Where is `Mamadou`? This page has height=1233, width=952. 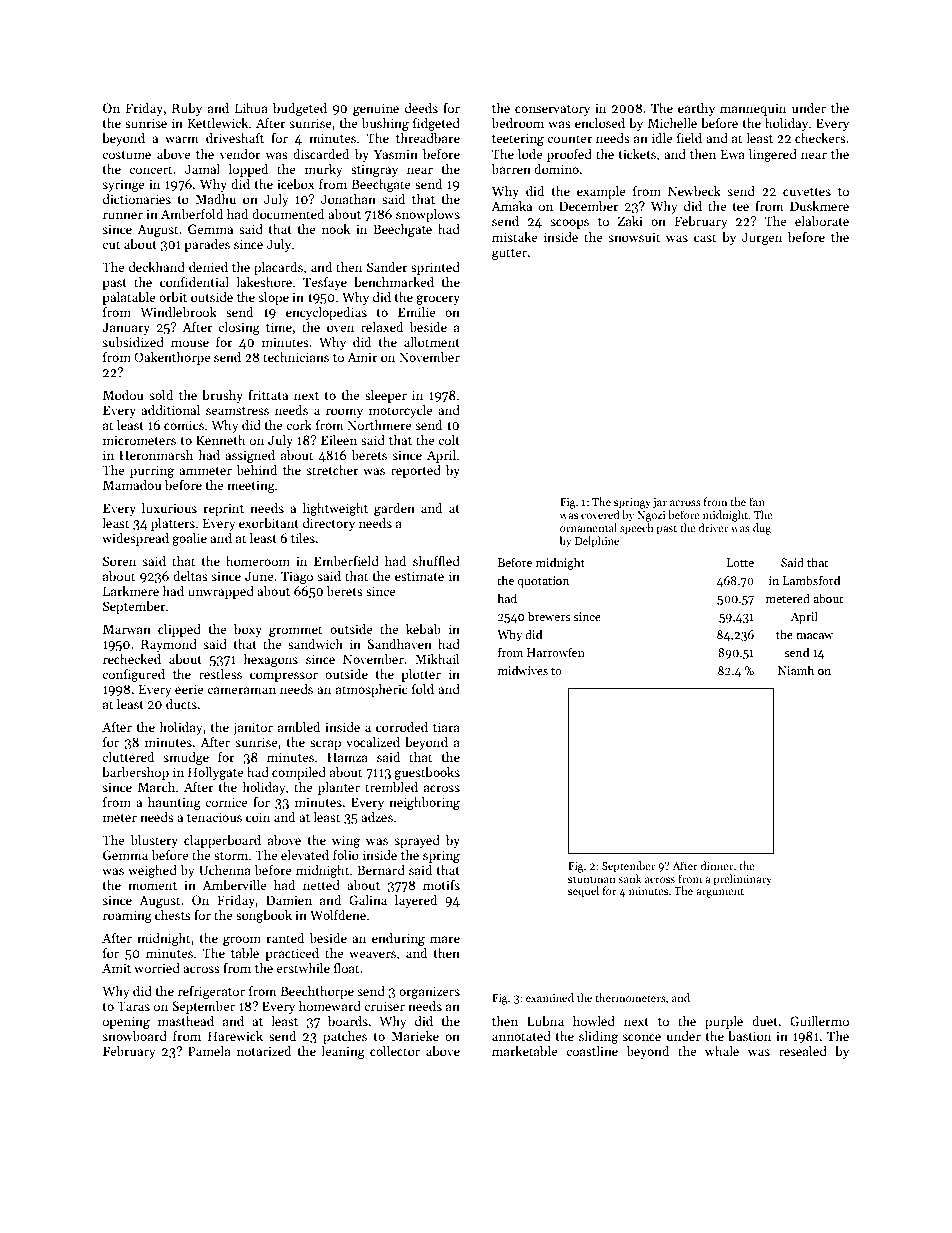
Mamadou is located at coordinates (132, 485).
